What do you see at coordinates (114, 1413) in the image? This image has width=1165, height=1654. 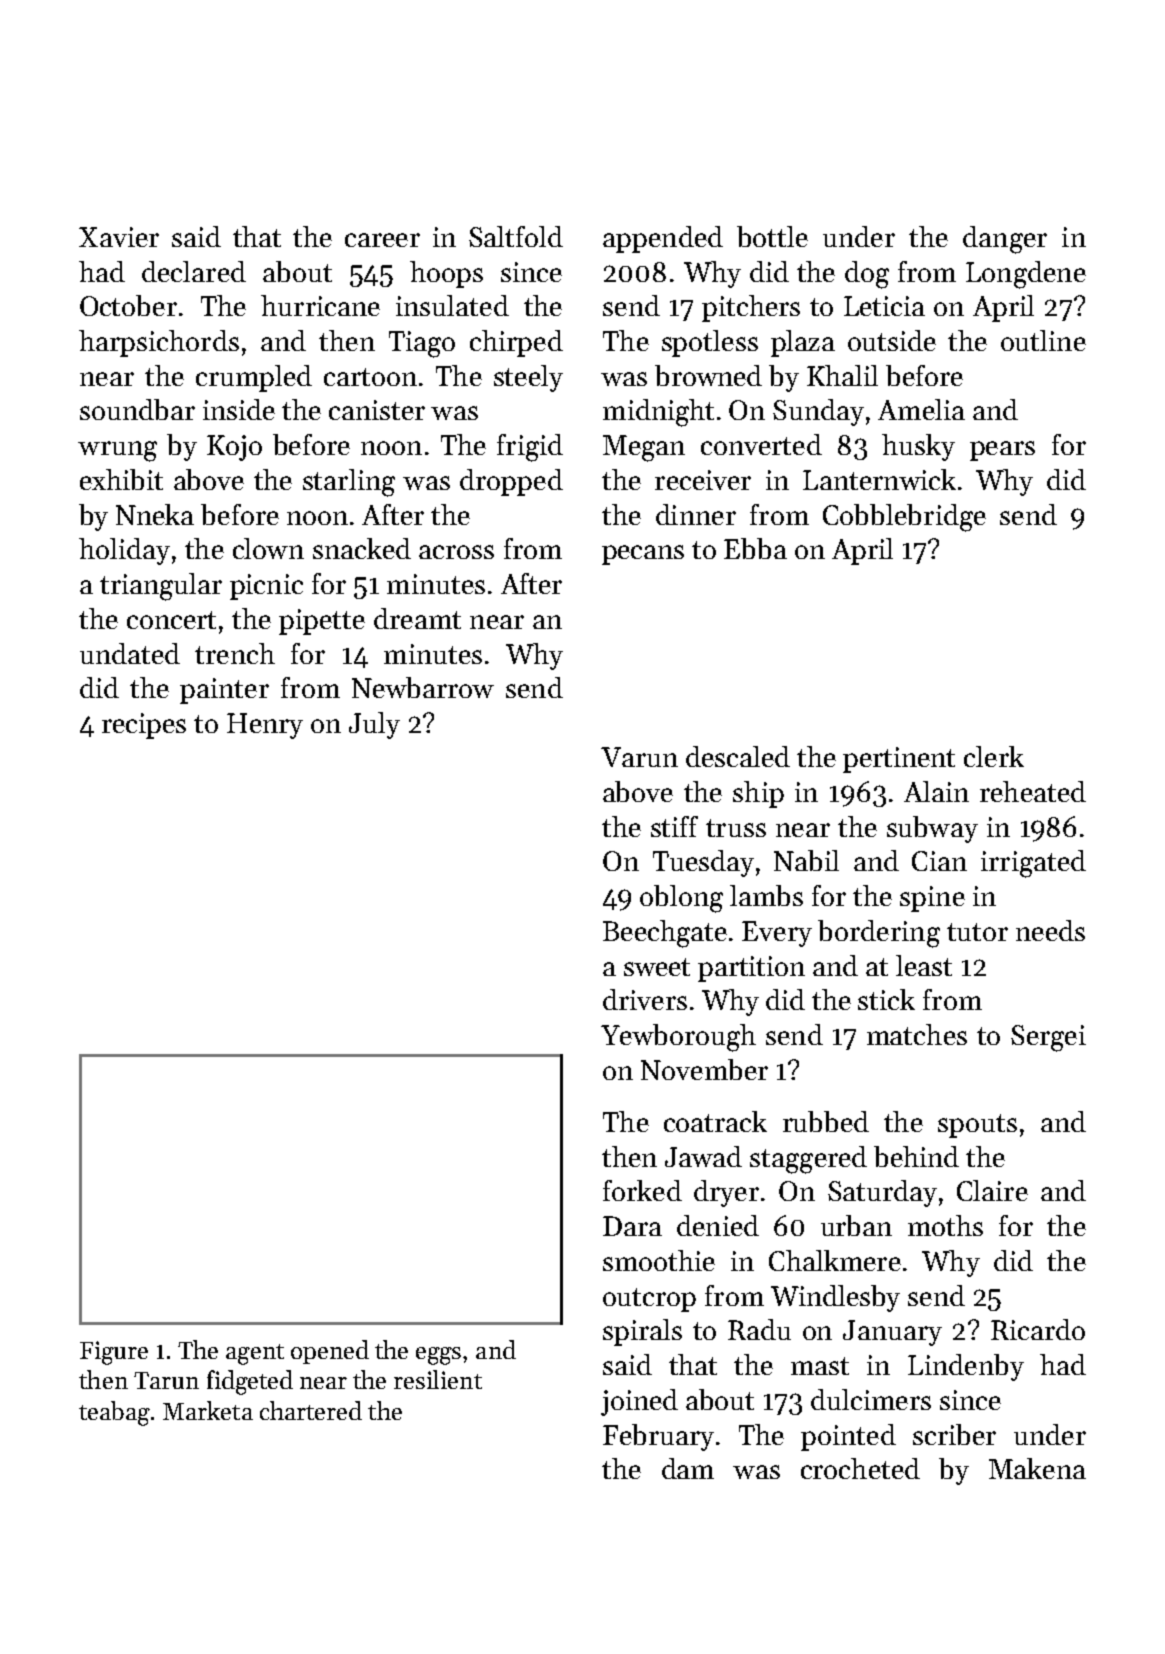 I see `teabag` at bounding box center [114, 1413].
